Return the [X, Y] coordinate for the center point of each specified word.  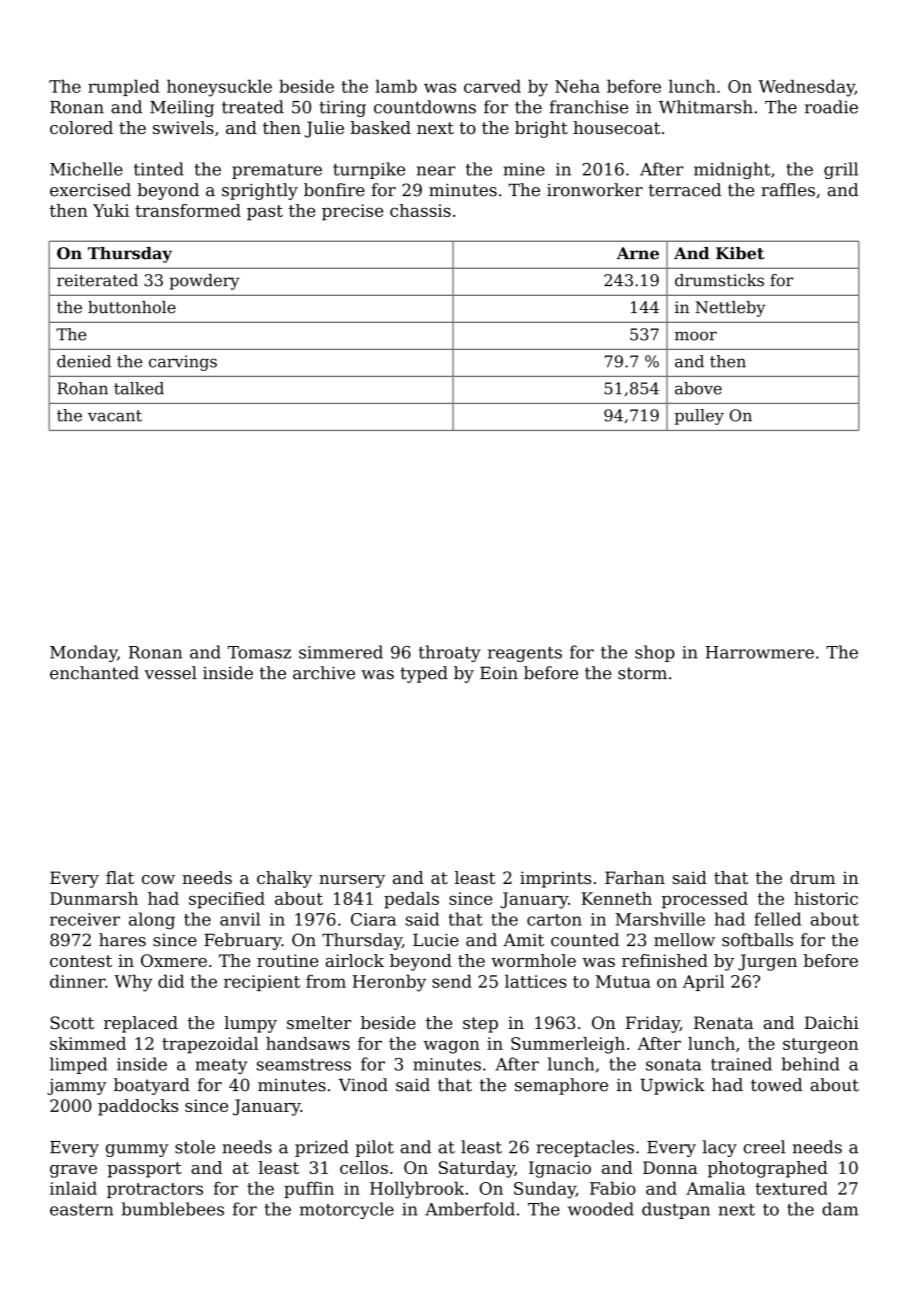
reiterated [97, 280]
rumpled [124, 87]
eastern [81, 1210]
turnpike [369, 170]
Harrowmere [759, 652]
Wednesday [806, 88]
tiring [342, 109]
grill [841, 170]
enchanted [94, 673]
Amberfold [470, 1209]
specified [227, 900]
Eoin [499, 673]
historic [826, 898]
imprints [555, 879]
